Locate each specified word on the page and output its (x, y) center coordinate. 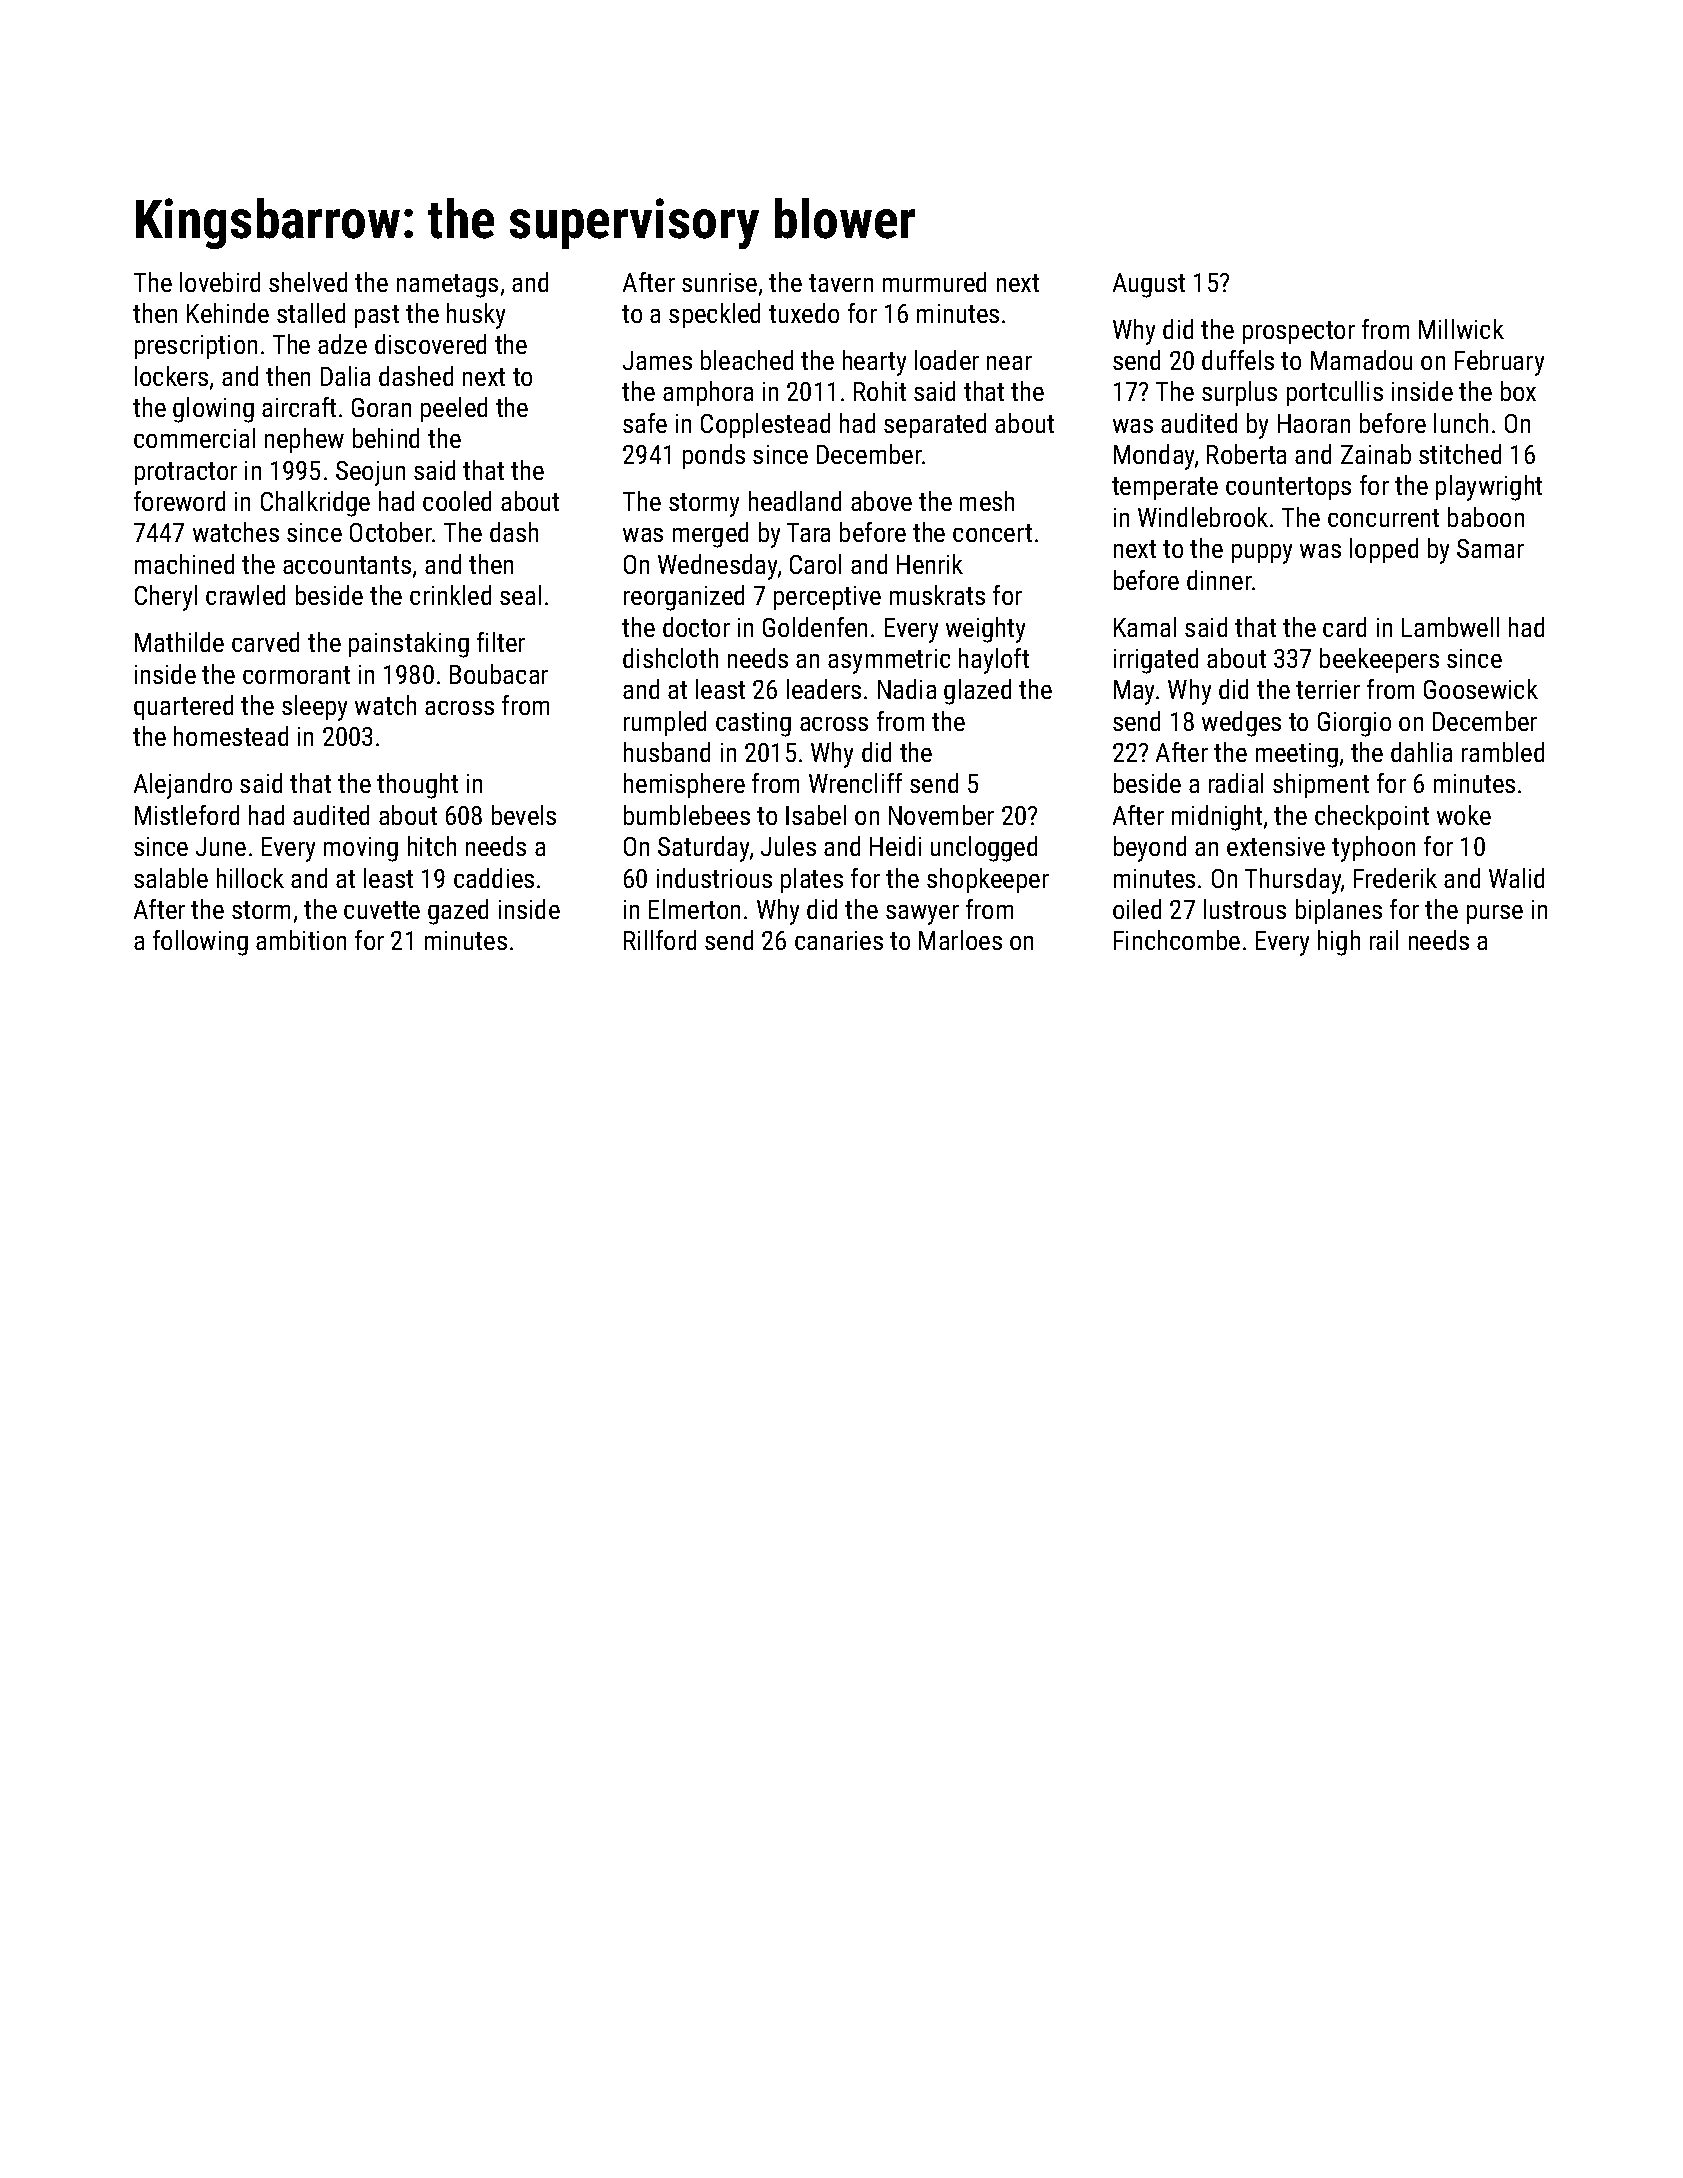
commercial (194, 438)
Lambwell (1450, 627)
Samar (1490, 548)
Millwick (1461, 329)
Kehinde (228, 313)
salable (171, 878)
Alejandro (183, 786)
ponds (714, 456)
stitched (1460, 454)
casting (753, 724)
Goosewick (1481, 689)
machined (184, 564)
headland (795, 501)
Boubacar (499, 674)
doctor (696, 627)
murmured (934, 282)
